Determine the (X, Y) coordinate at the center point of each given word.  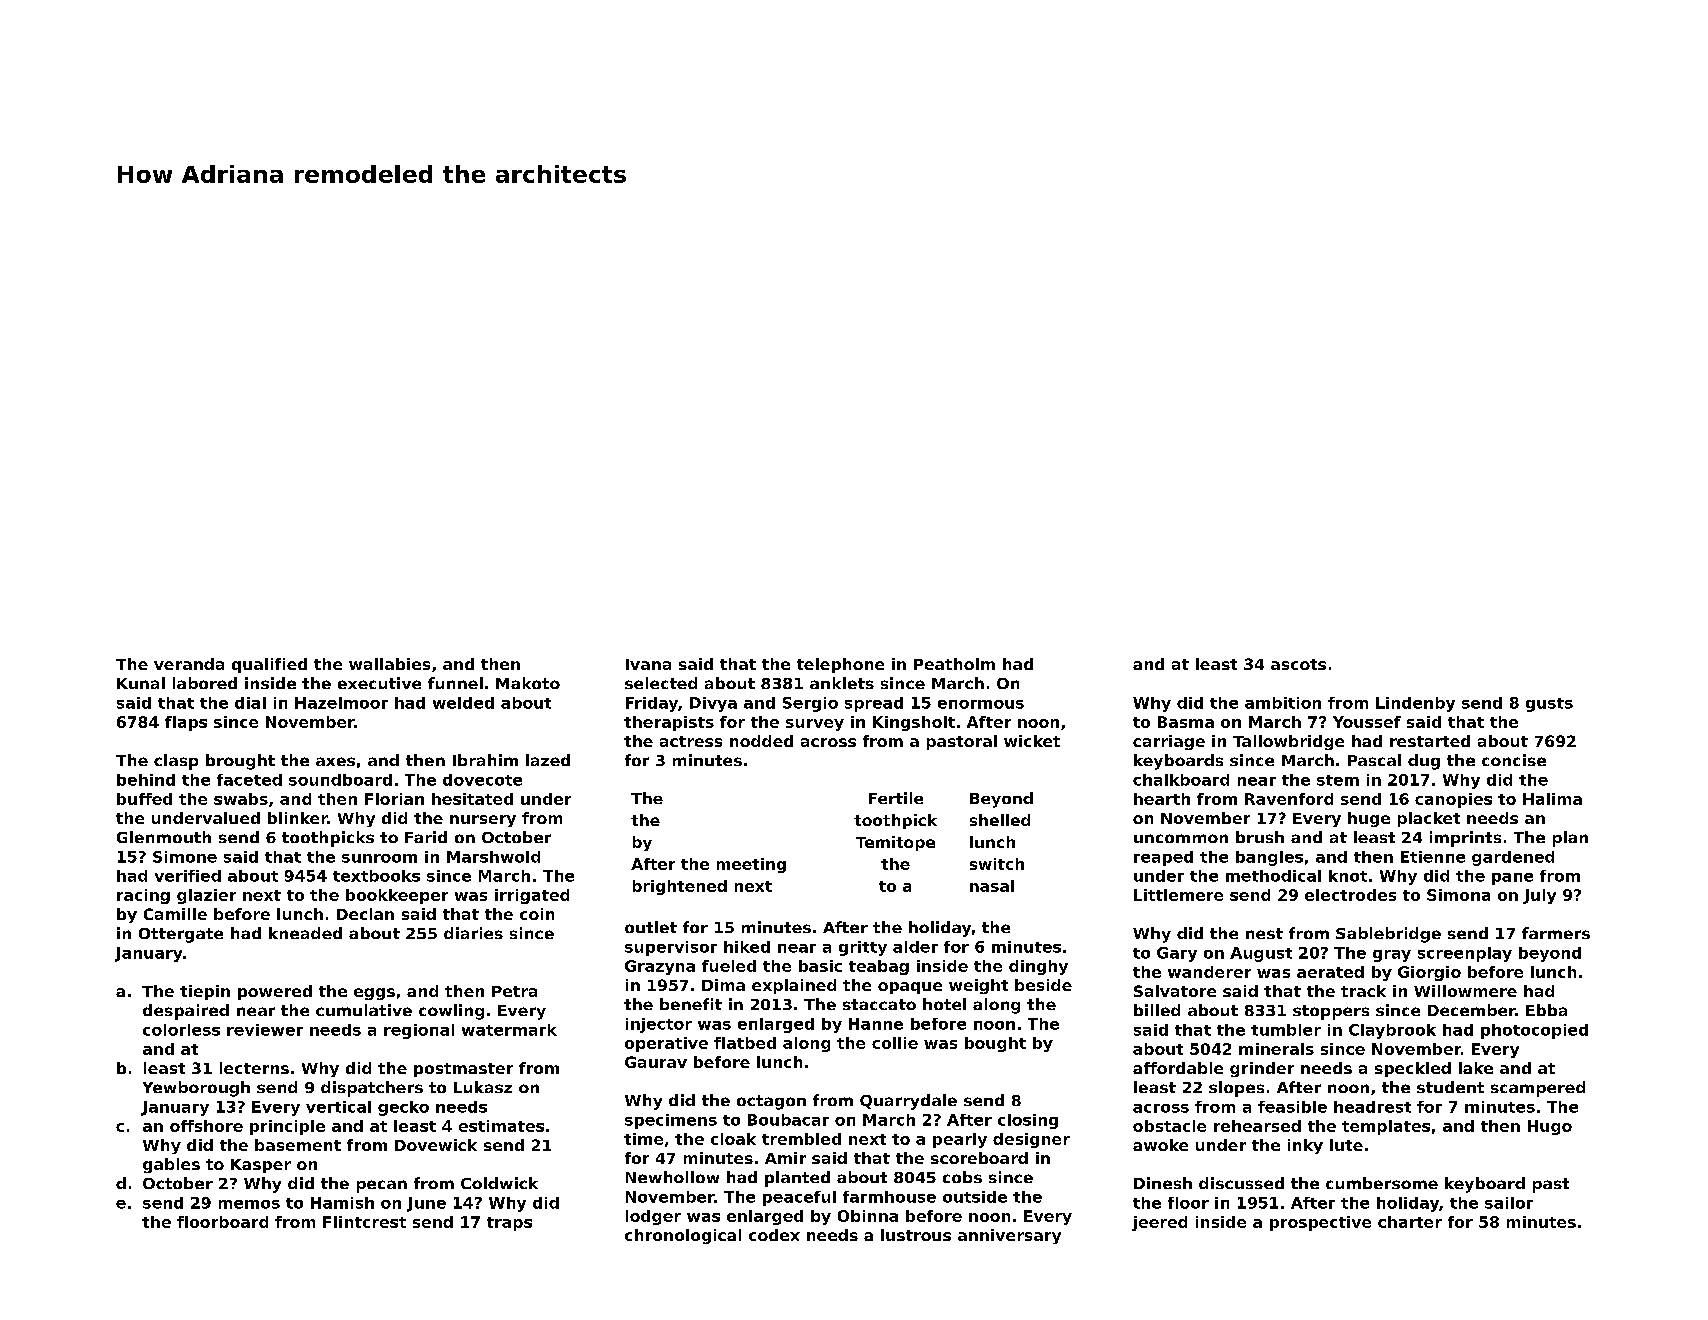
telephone (840, 665)
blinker (298, 818)
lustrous (916, 1235)
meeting (751, 865)
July (1539, 896)
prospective (1320, 1223)
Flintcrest (364, 1222)
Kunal (141, 683)
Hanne (876, 1024)
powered (275, 992)
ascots (1298, 664)
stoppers (1331, 1012)
